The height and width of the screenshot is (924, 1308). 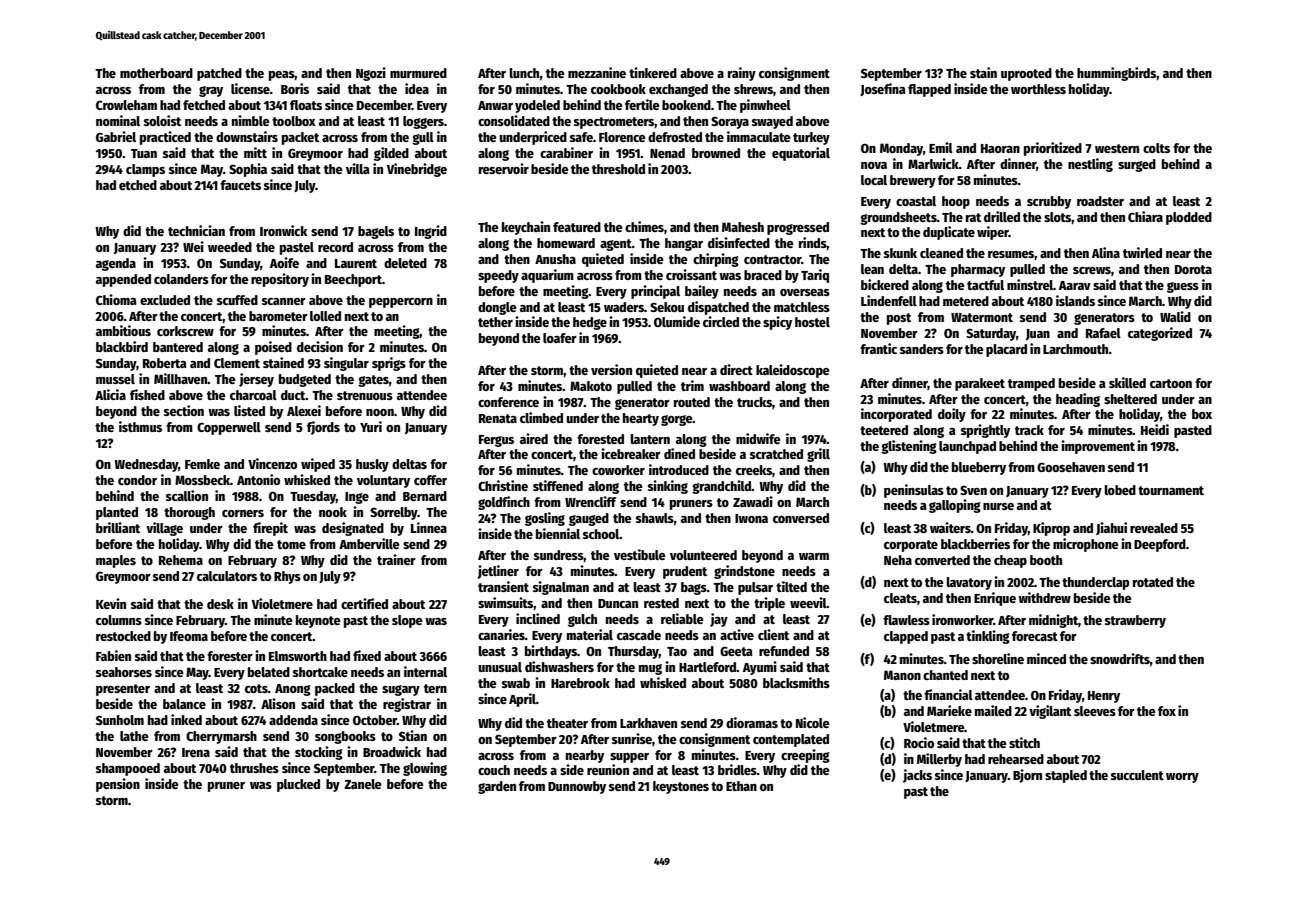 What do you see at coordinates (318, 465) in the screenshot?
I see `wiped` at bounding box center [318, 465].
